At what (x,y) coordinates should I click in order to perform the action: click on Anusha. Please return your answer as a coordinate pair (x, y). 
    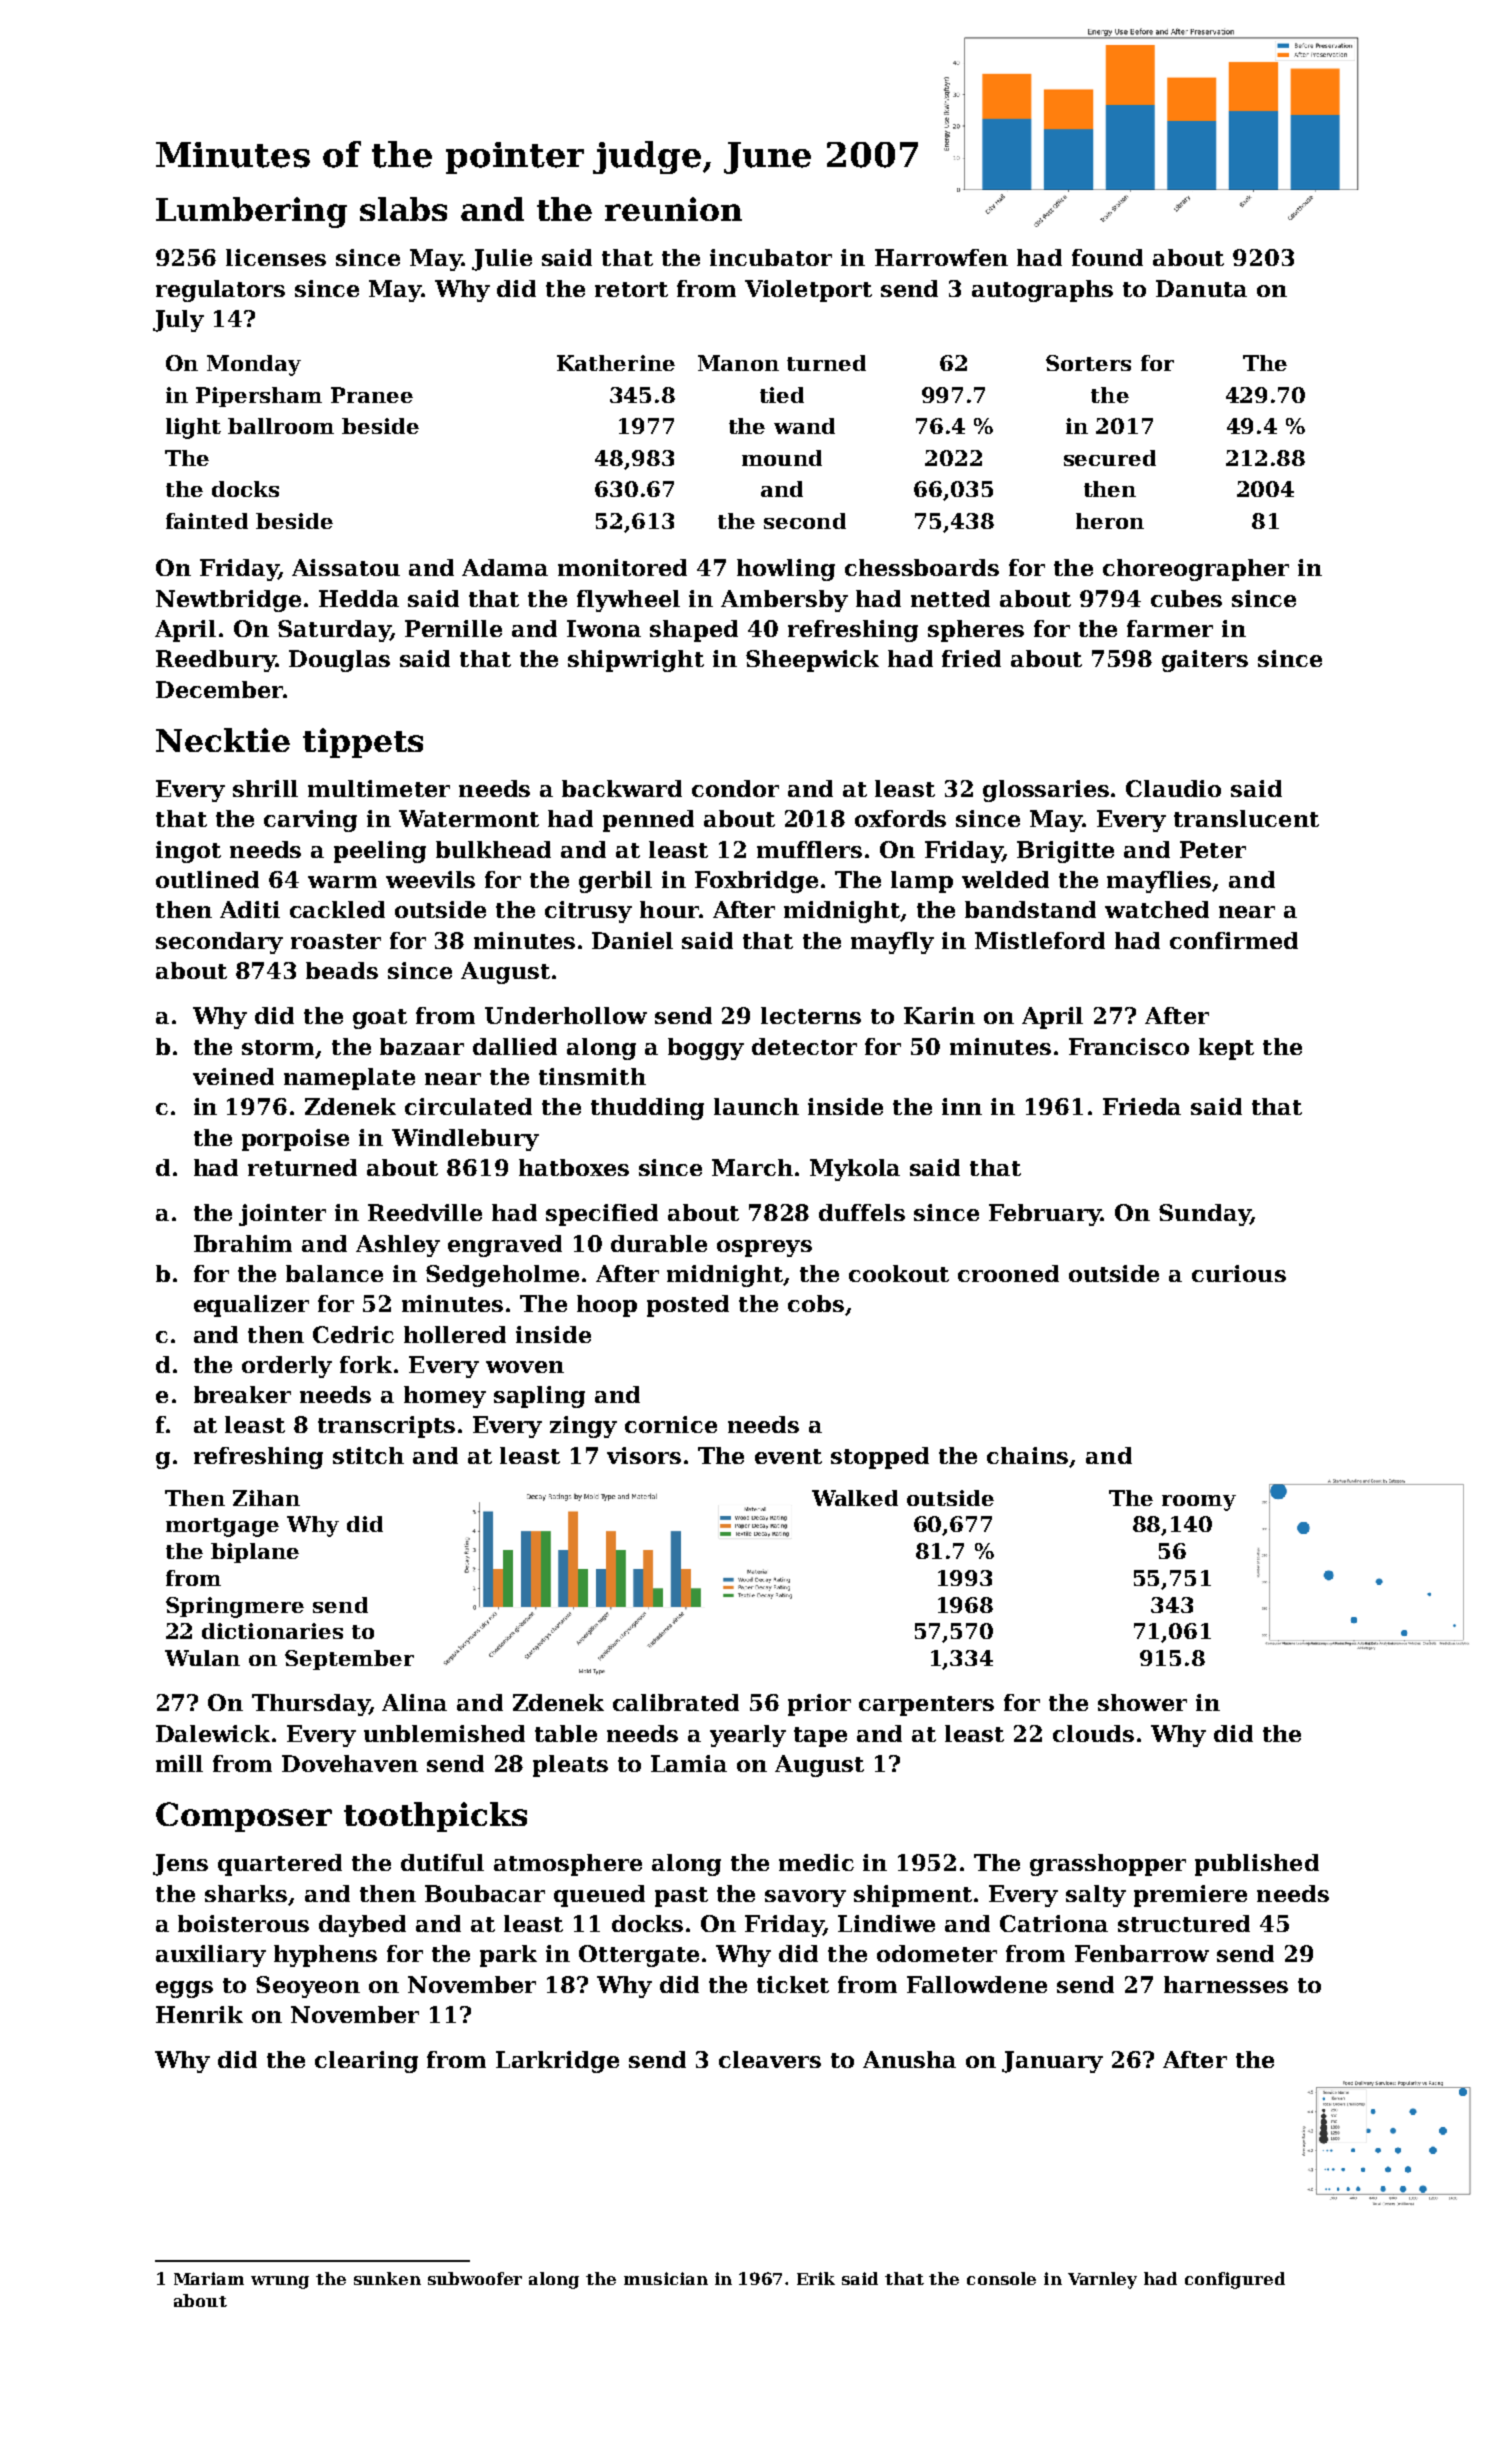
    Looking at the image, I should click on (909, 2059).
